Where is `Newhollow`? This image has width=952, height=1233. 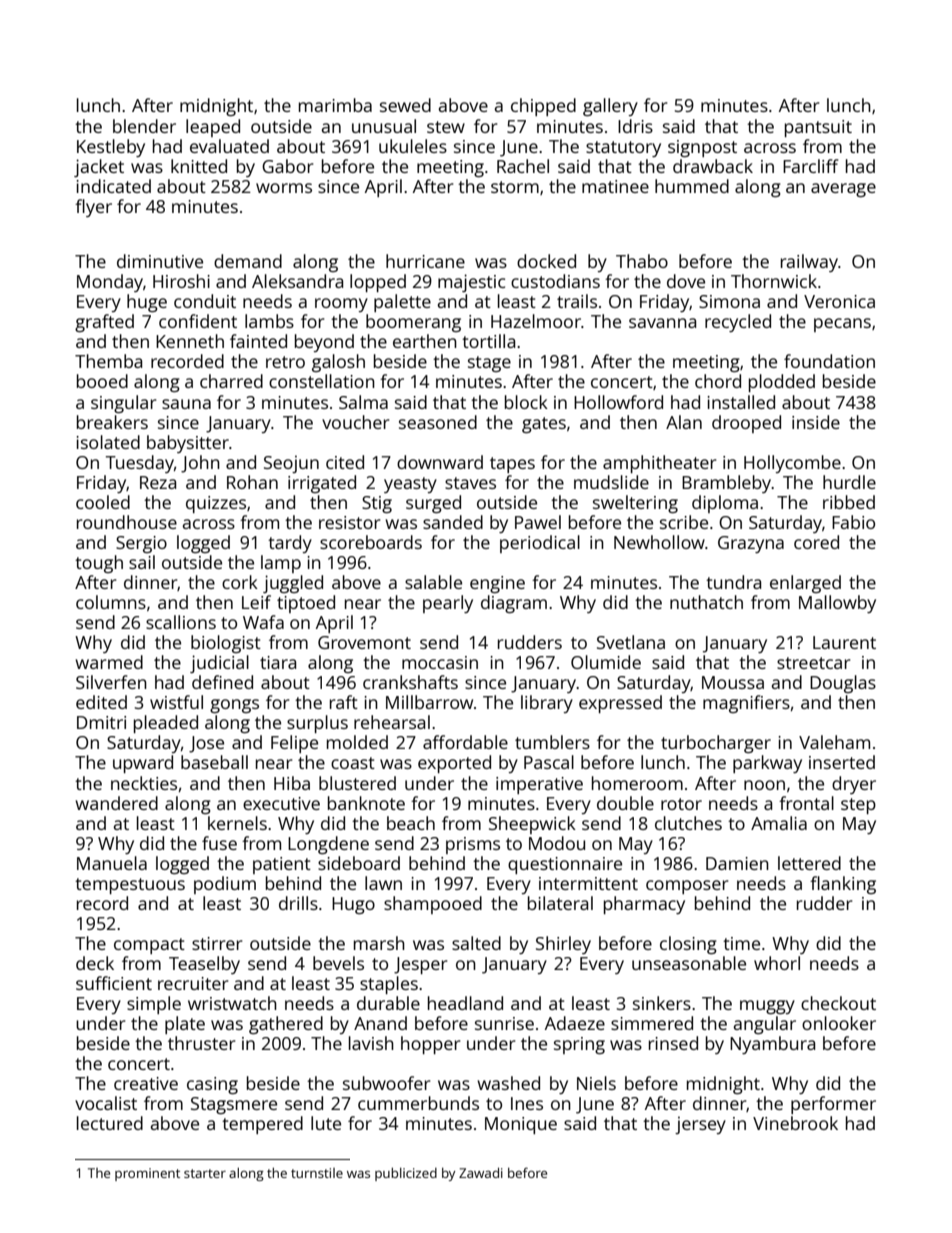 Newhollow is located at coordinates (659, 542).
